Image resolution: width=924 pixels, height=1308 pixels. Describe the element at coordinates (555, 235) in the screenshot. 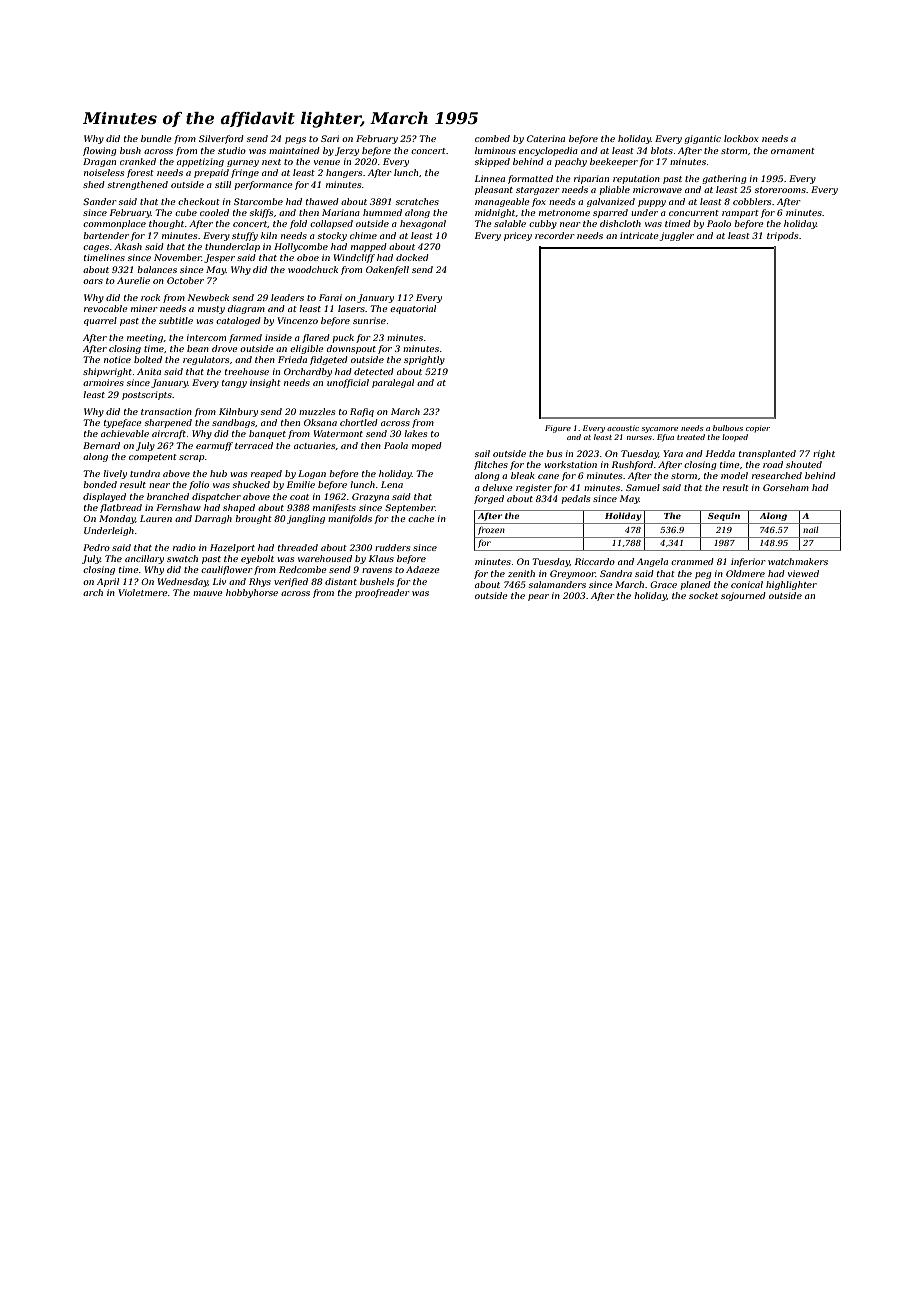

I see `recorder` at that location.
